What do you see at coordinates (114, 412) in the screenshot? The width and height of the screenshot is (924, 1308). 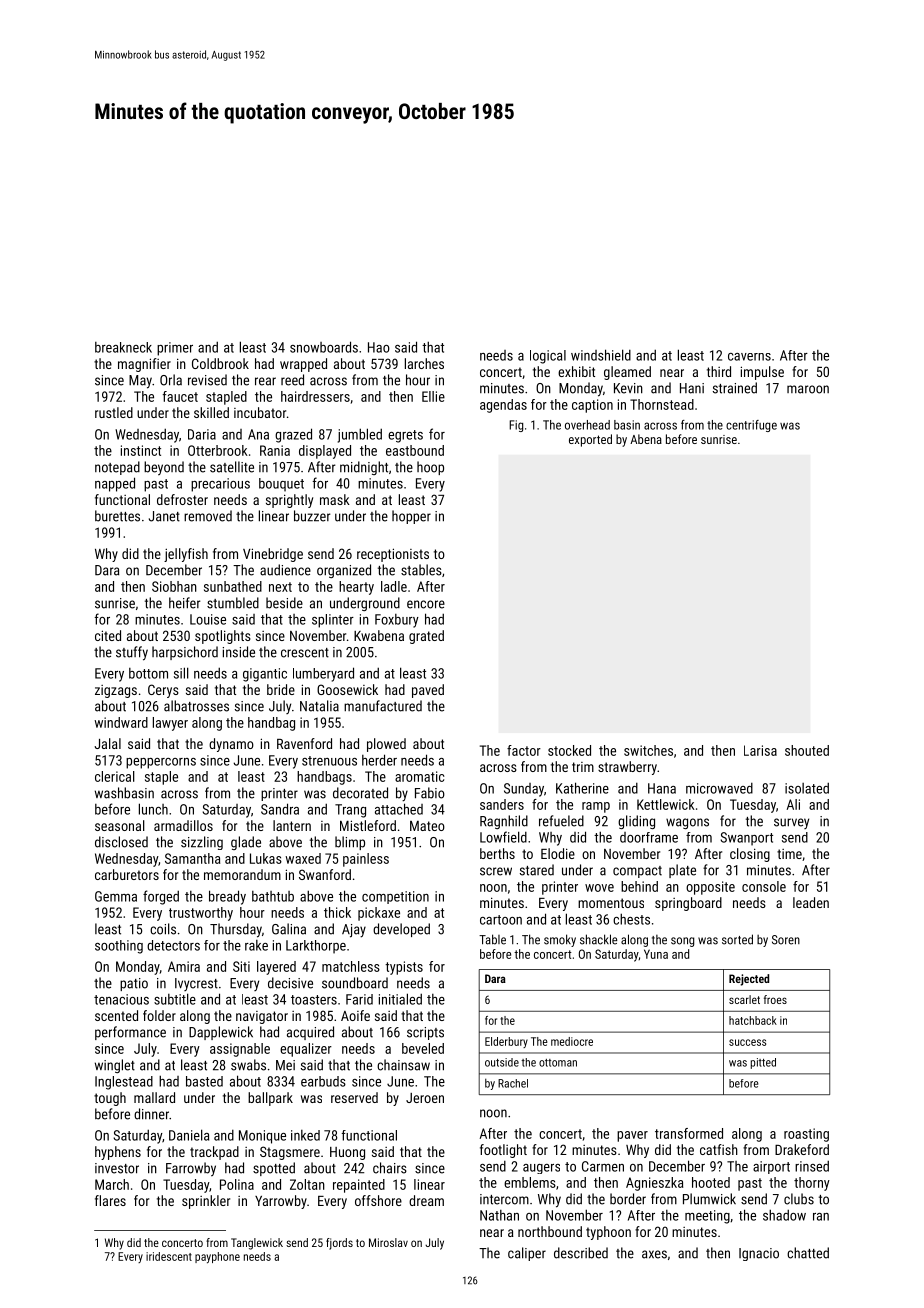 I see `rustled` at bounding box center [114, 412].
